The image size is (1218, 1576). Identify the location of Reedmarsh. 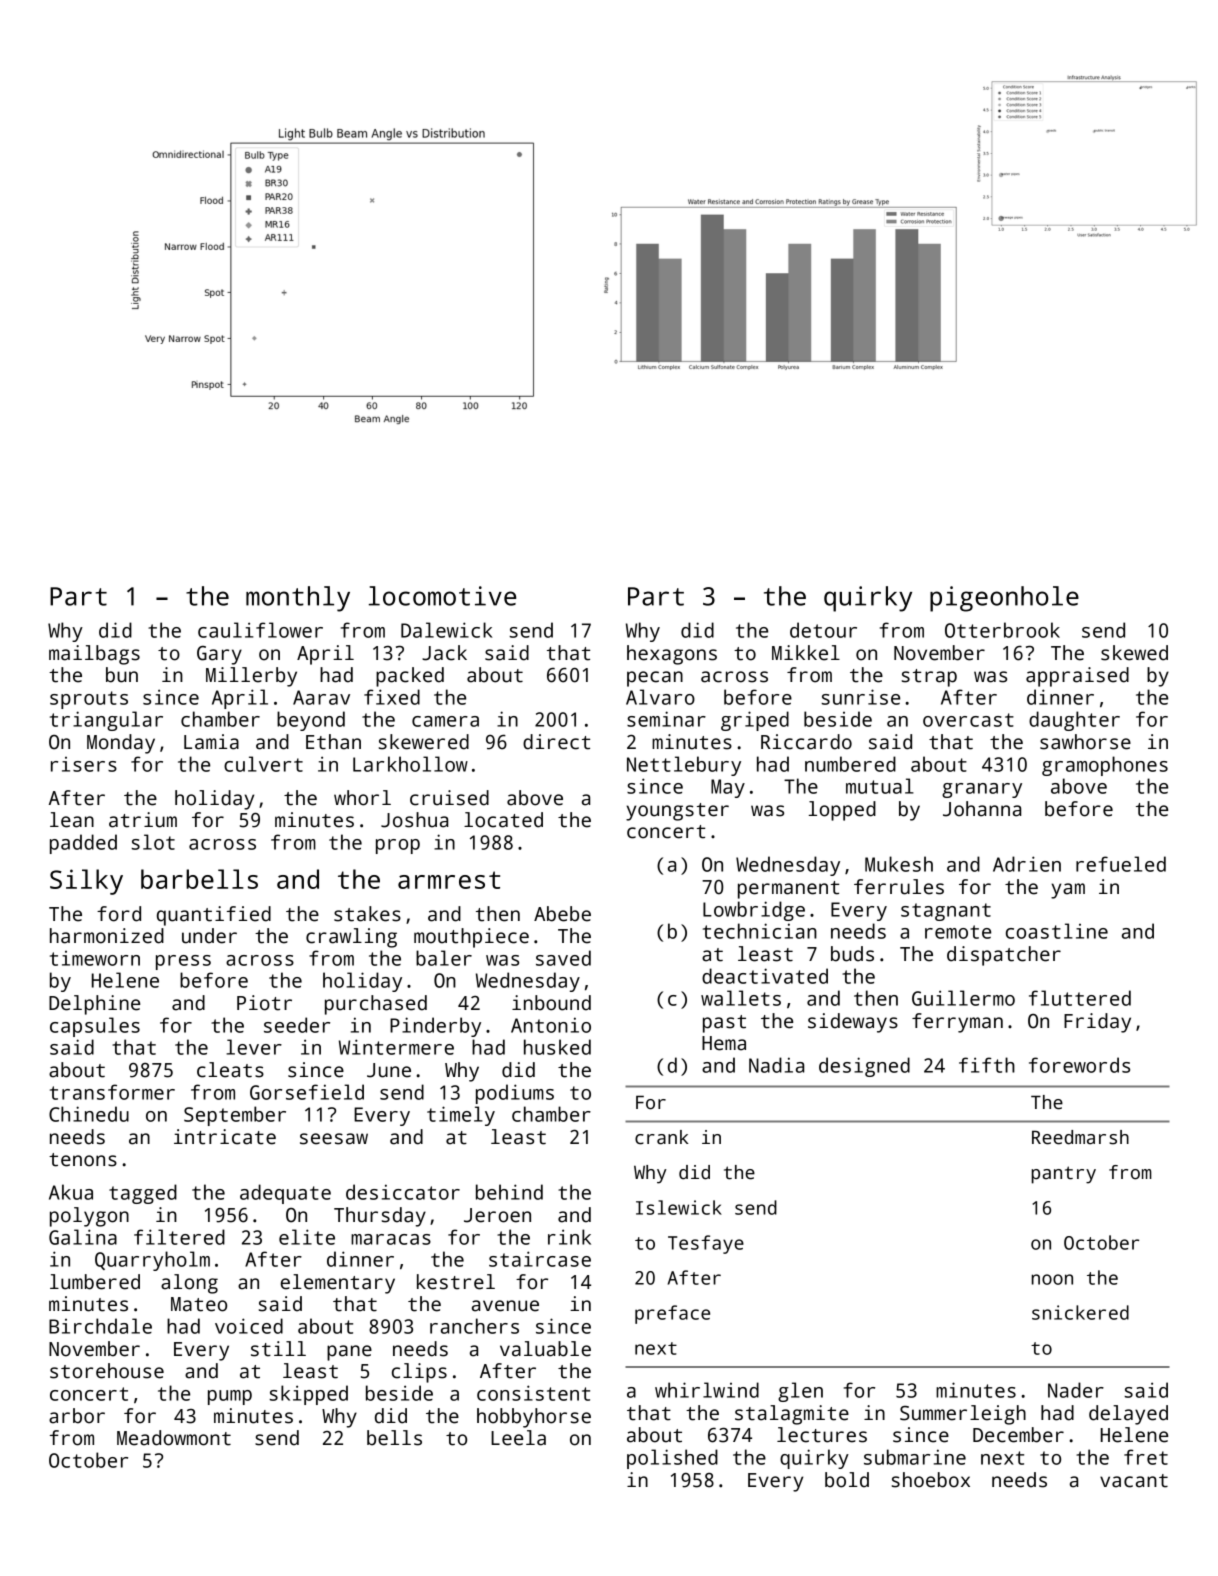
(1080, 1137).
